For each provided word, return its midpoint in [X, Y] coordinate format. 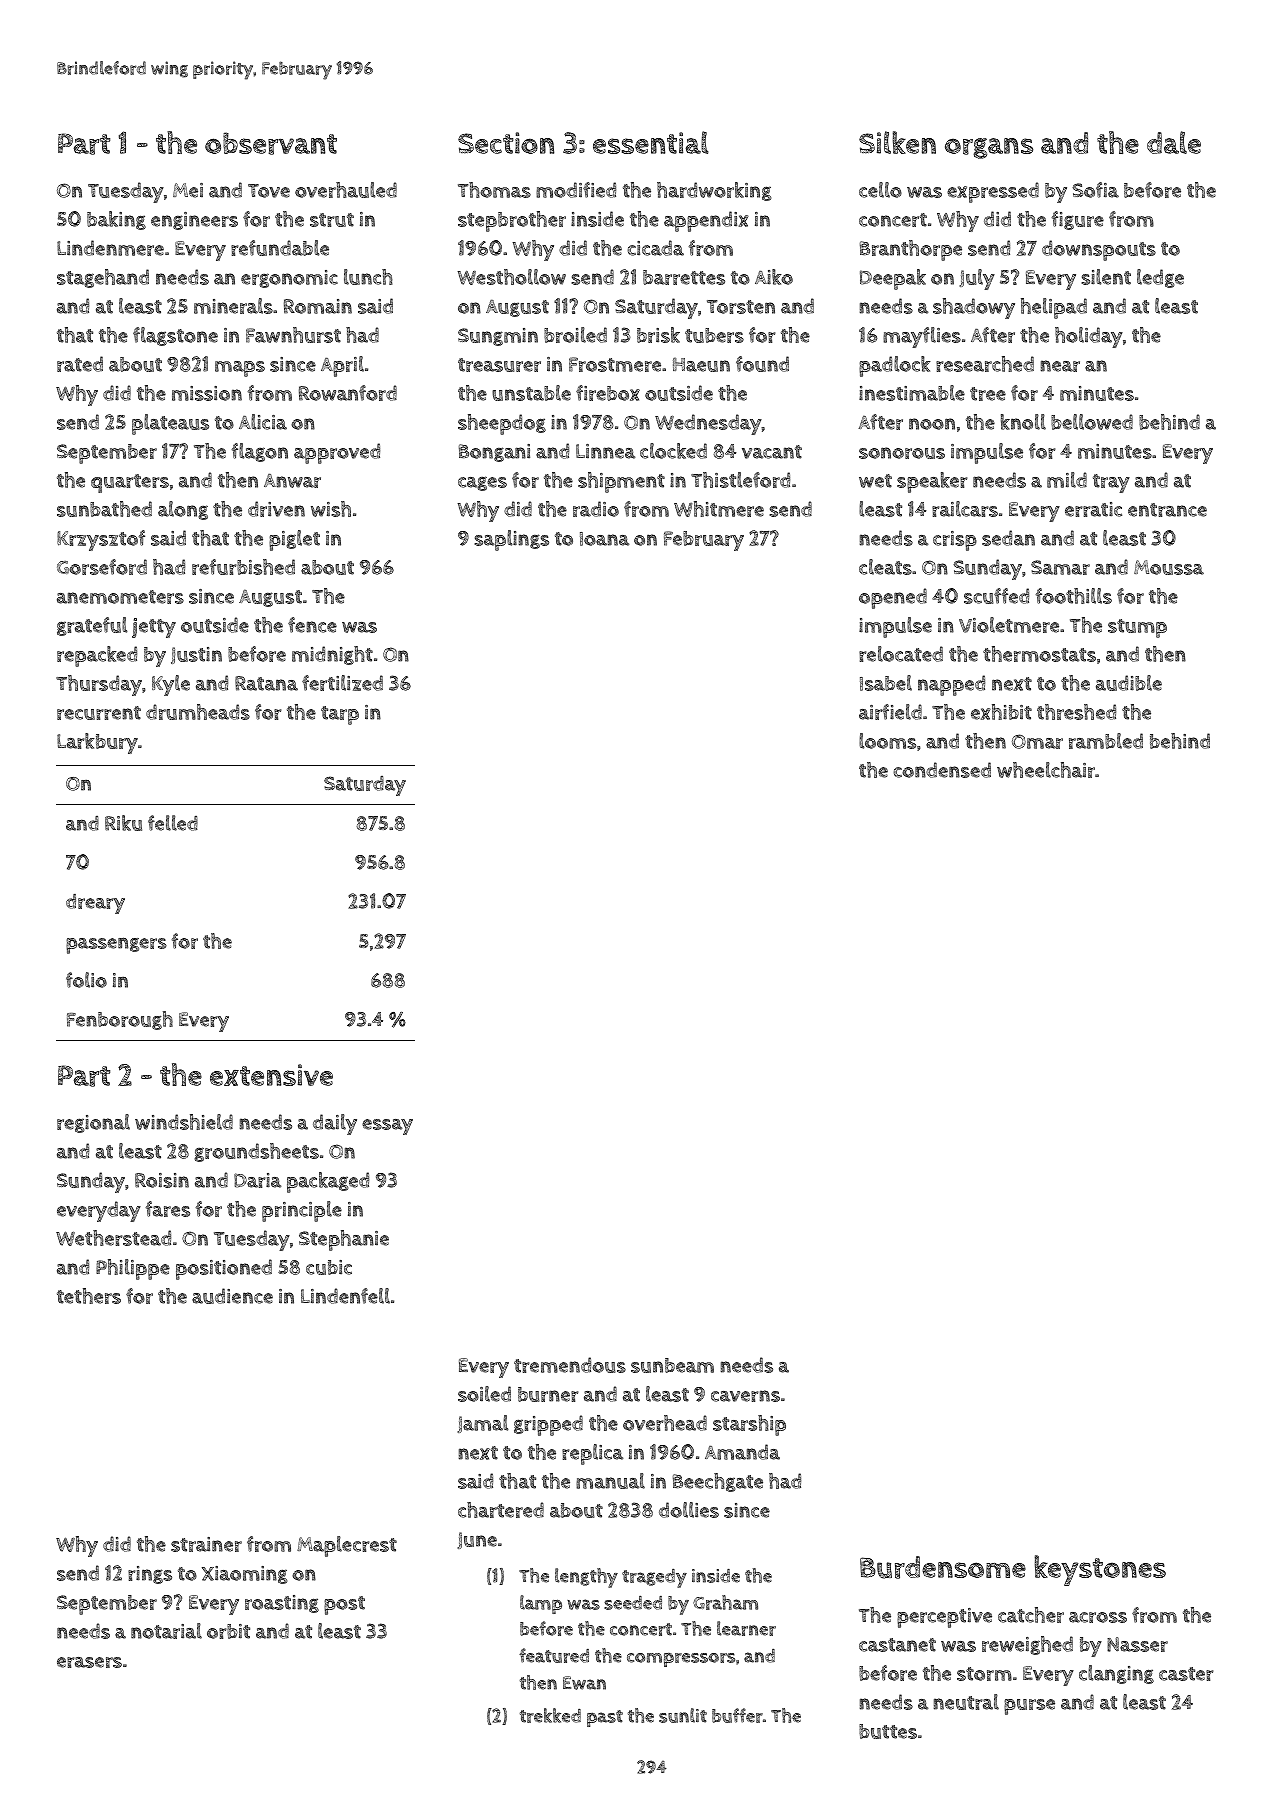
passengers [116, 945]
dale [1174, 142]
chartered [501, 1510]
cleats [885, 567]
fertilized [342, 683]
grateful [92, 626]
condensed [942, 770]
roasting [282, 1604]
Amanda [742, 1452]
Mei [188, 190]
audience [232, 1296]
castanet [897, 1645]
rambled [1106, 741]
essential [651, 142]
